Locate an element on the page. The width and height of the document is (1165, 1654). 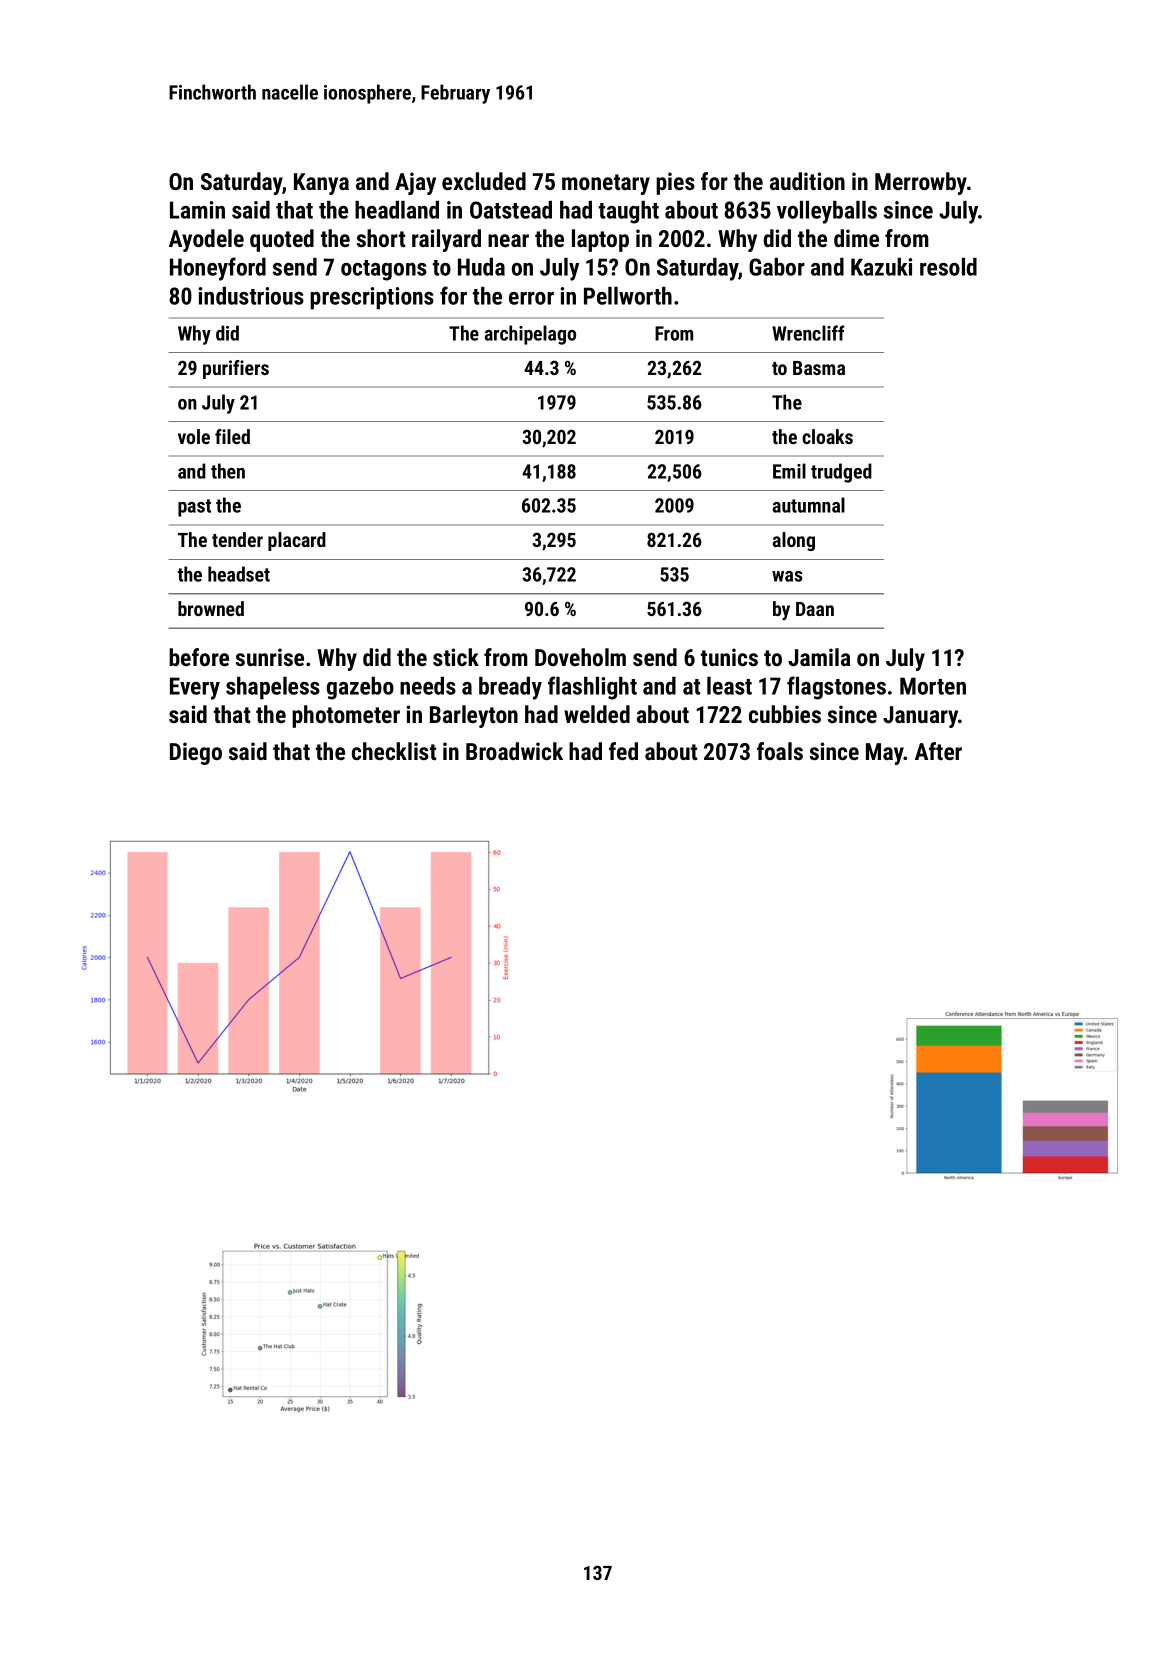
Oatstead is located at coordinates (511, 210).
